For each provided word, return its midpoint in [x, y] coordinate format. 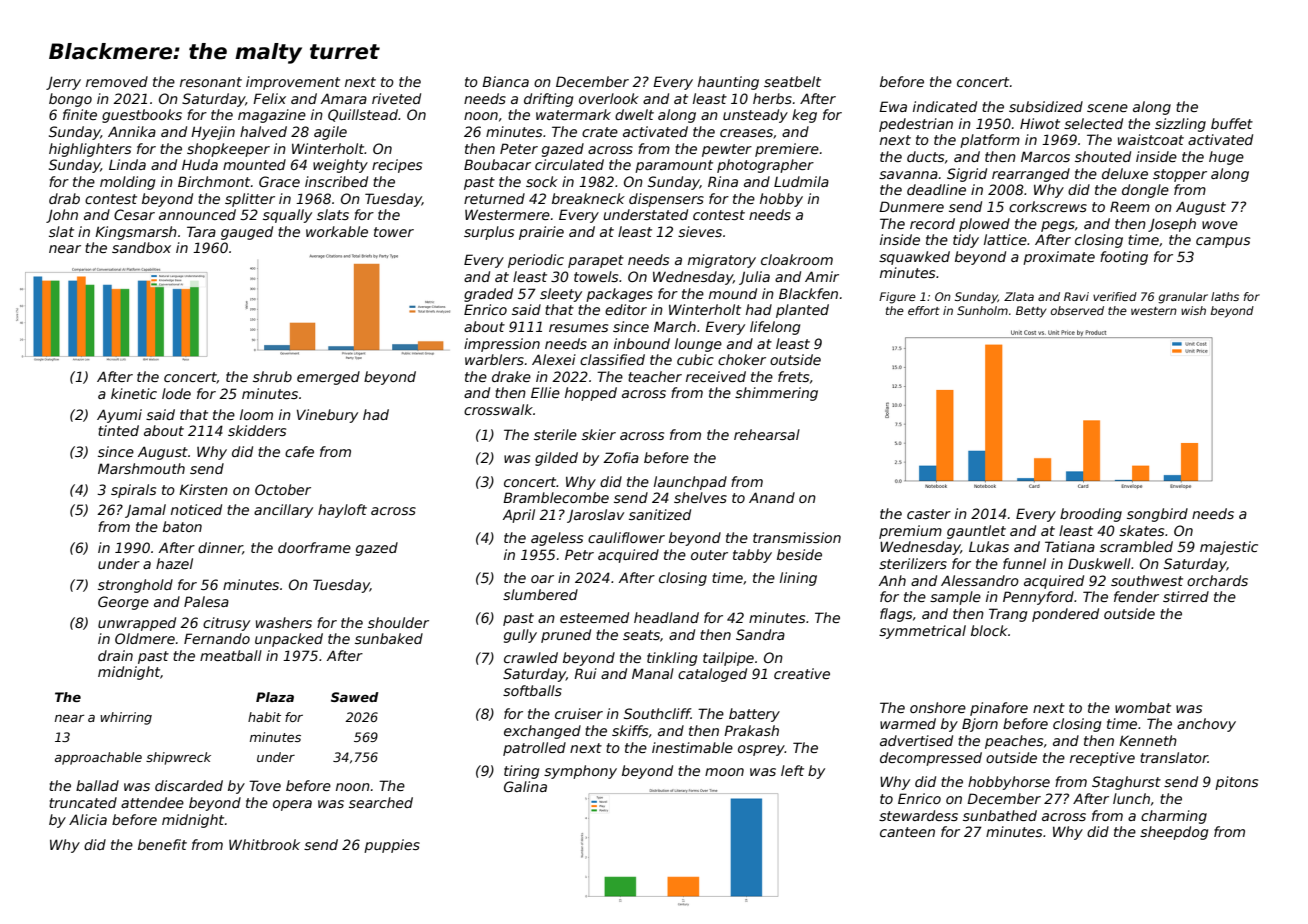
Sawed [355, 697]
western [1154, 311]
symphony [580, 772]
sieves [700, 231]
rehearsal [767, 434]
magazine [272, 116]
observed [1077, 310]
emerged [328, 378]
